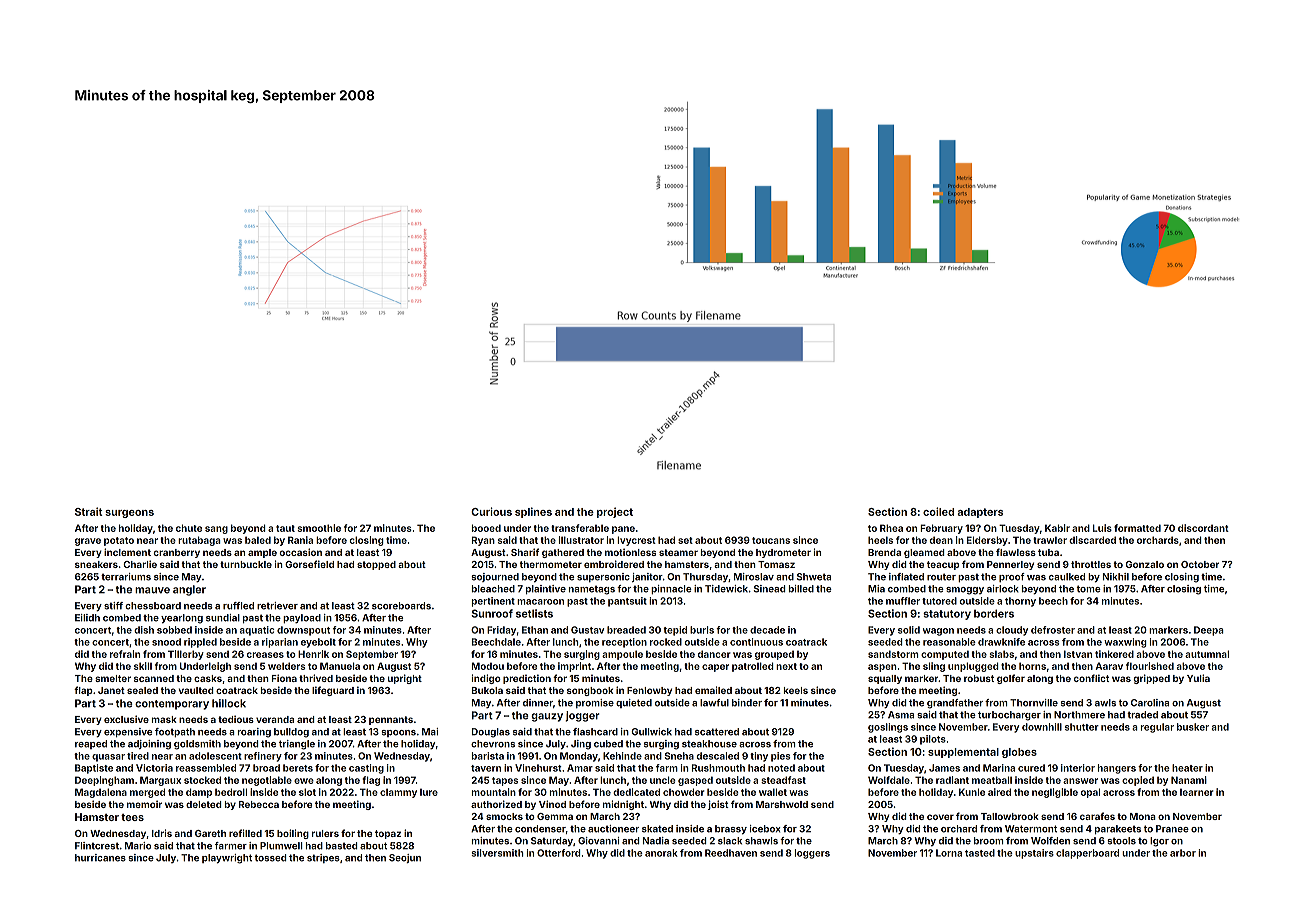 This screenshot has height=924, width=1308. Describe the element at coordinates (491, 511) in the screenshot. I see `Curious` at that location.
